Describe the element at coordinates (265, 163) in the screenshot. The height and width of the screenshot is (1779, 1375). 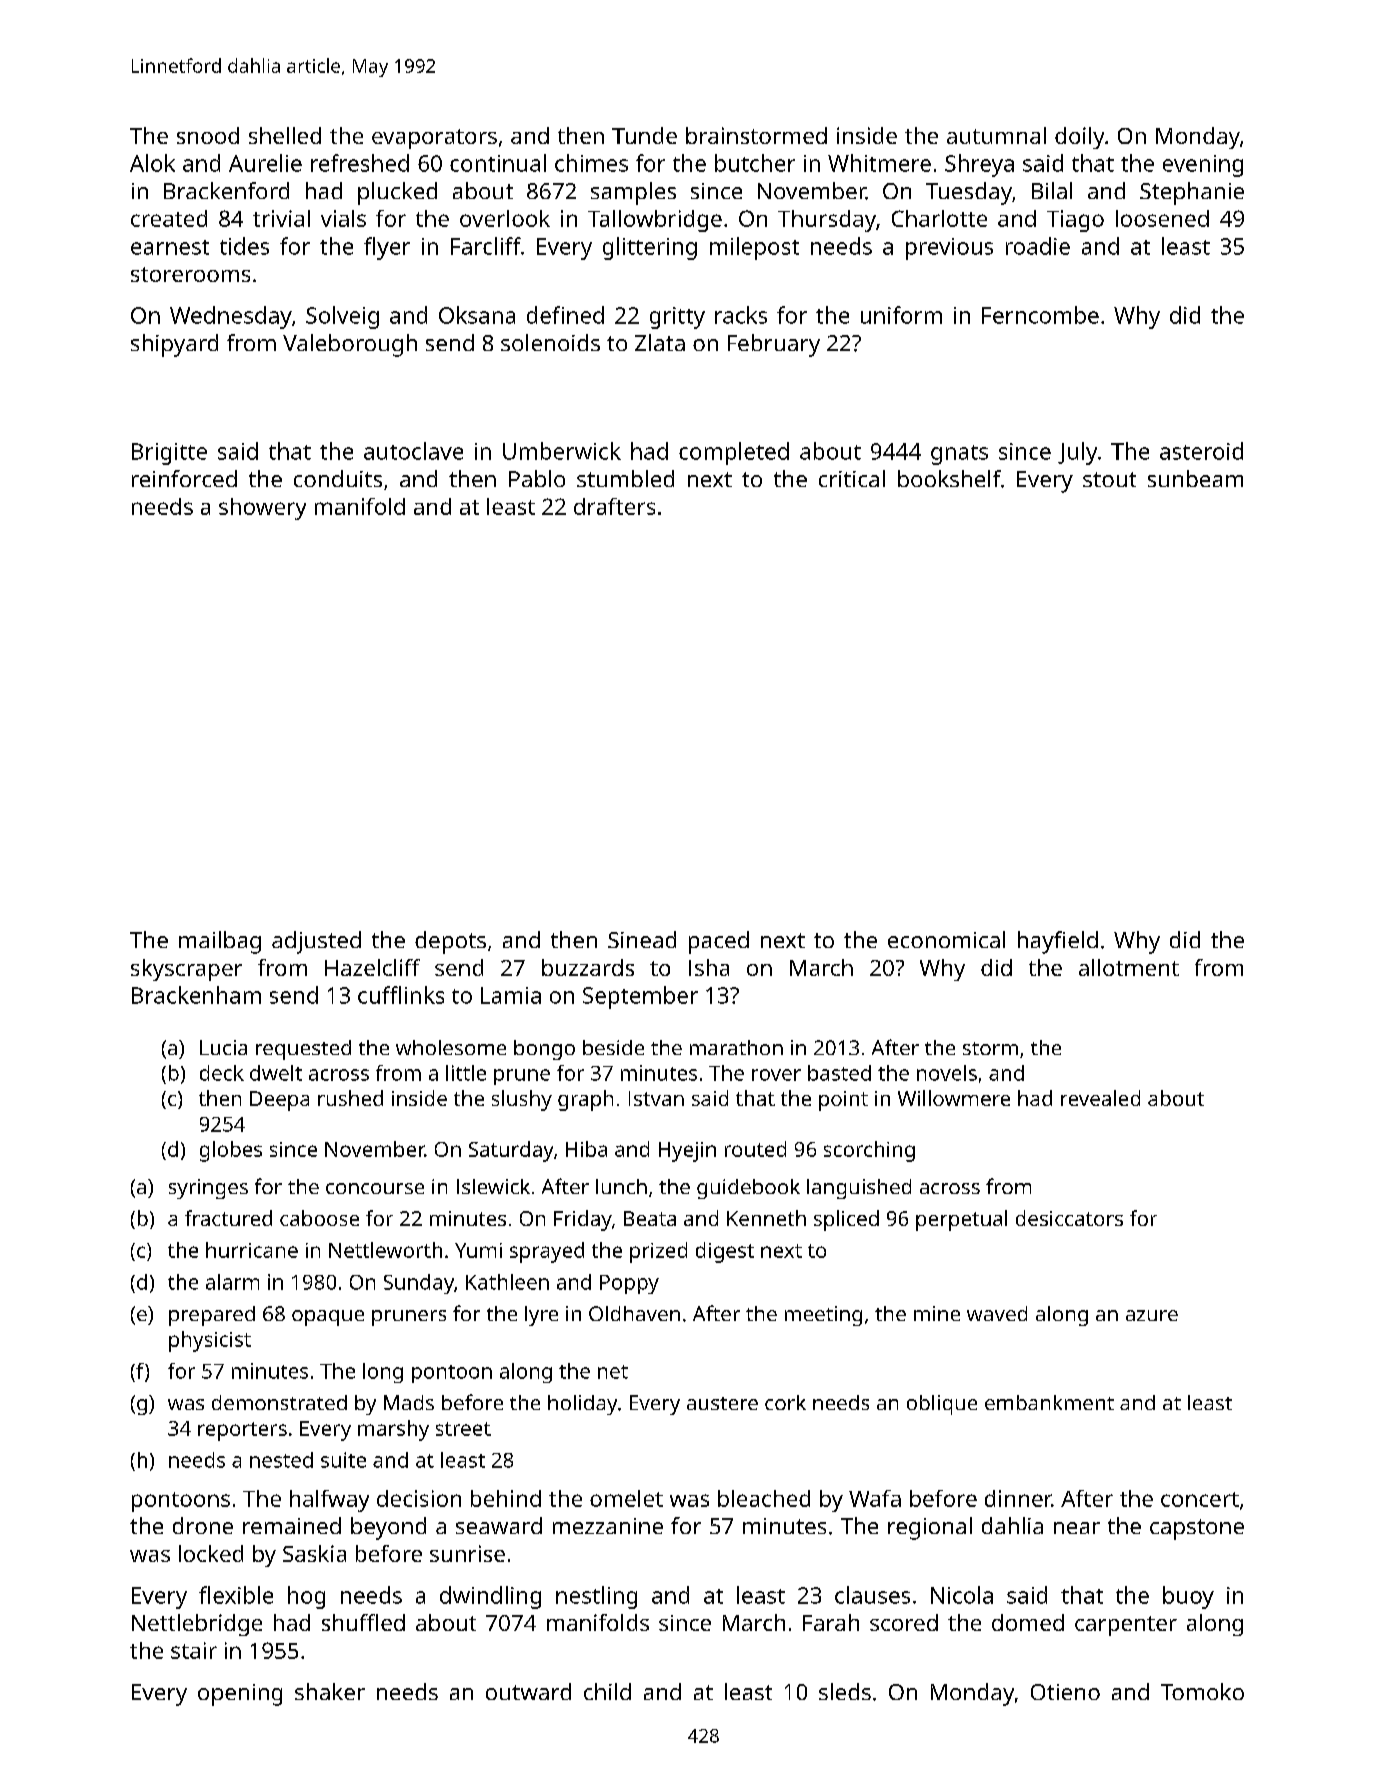
I see `Aurelie` at that location.
